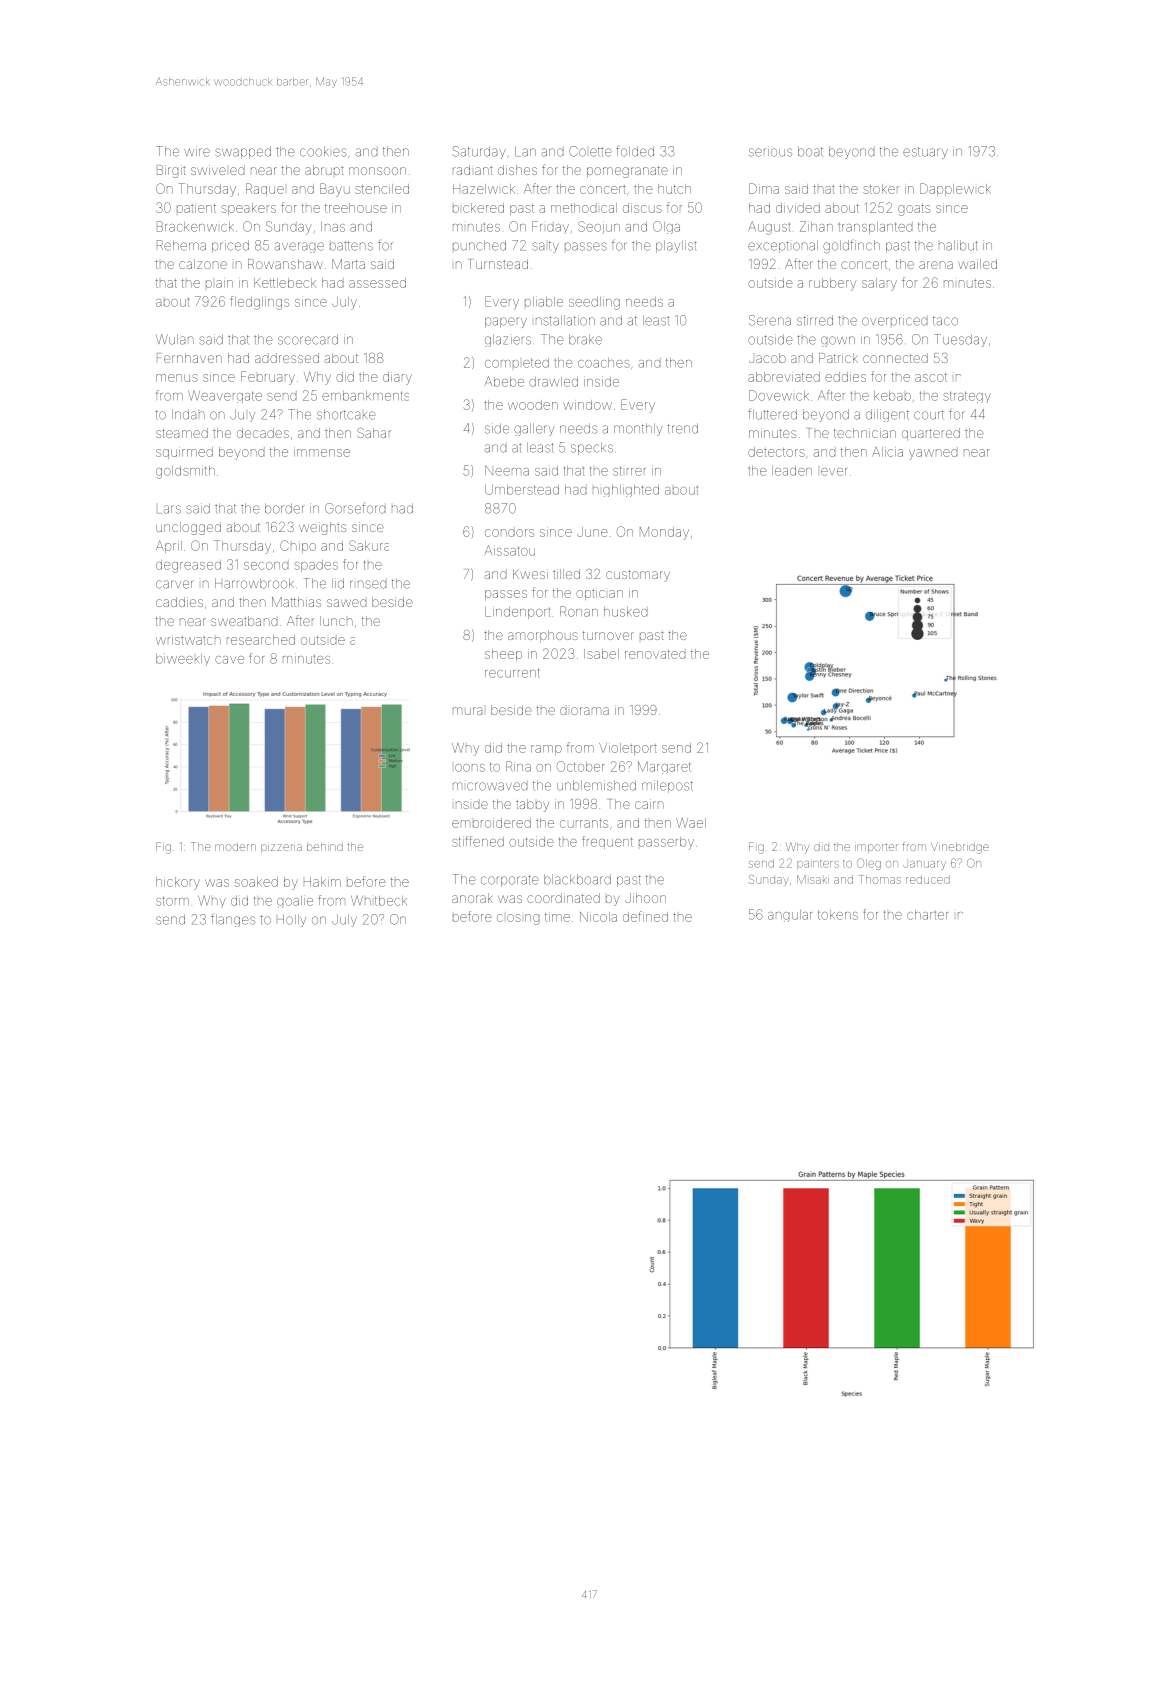  Describe the element at coordinates (810, 151) in the page. I see `boat` at that location.
